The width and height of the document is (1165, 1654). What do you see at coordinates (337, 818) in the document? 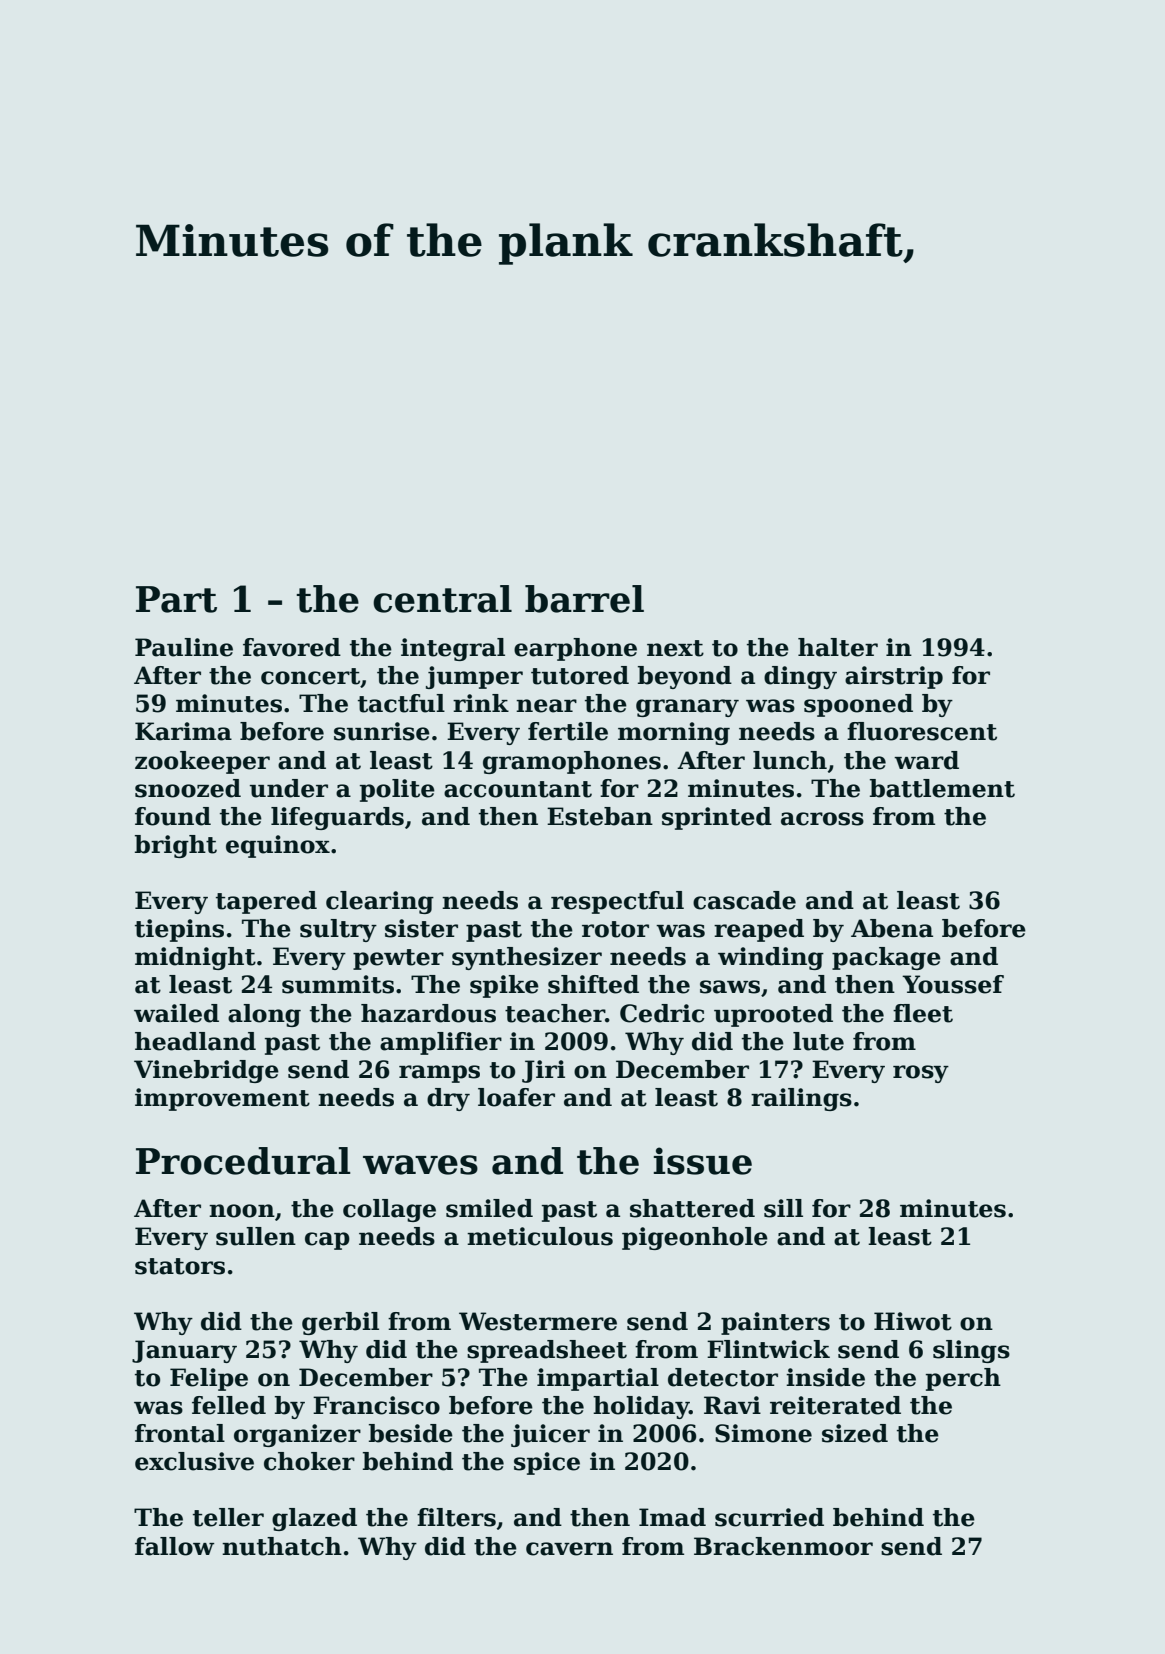
I see `lifeguards` at bounding box center [337, 818].
